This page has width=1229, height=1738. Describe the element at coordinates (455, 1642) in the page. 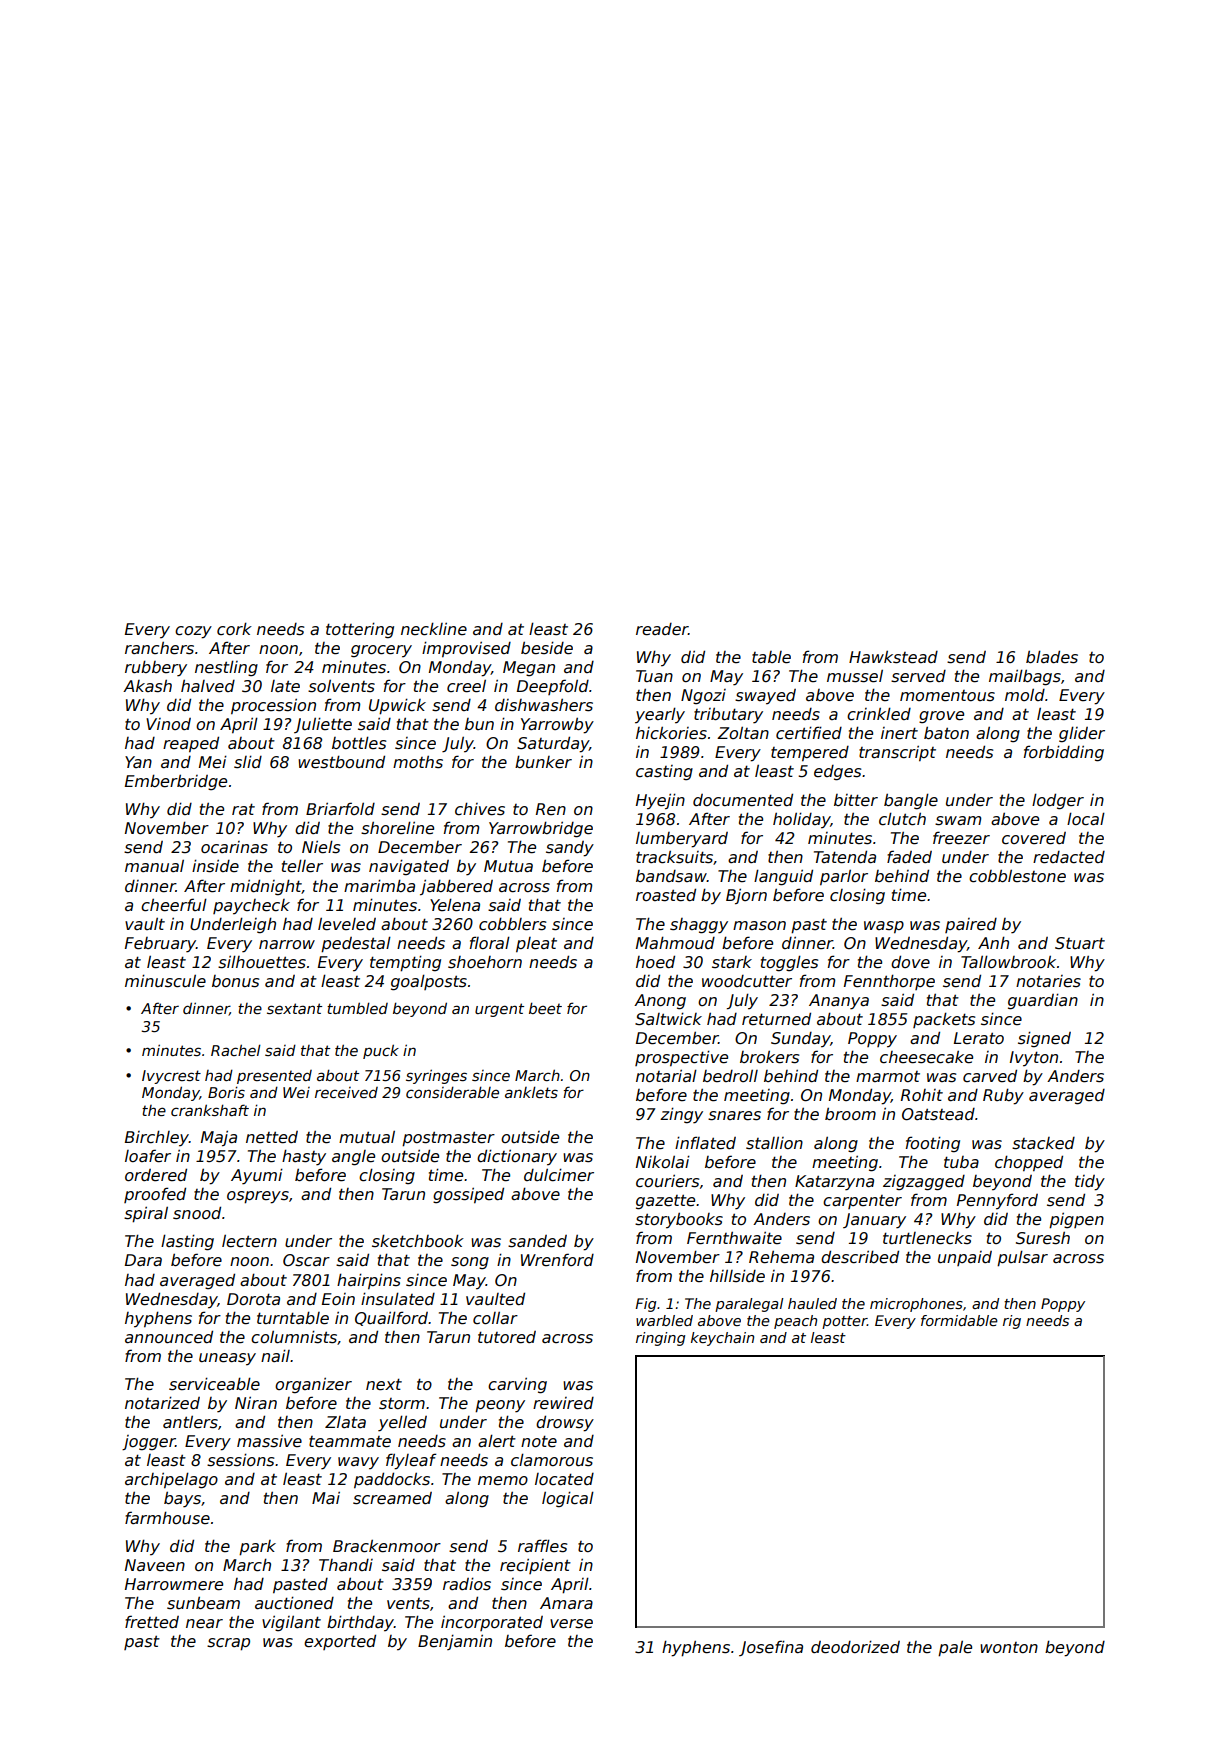

I see `Benjamin` at that location.
